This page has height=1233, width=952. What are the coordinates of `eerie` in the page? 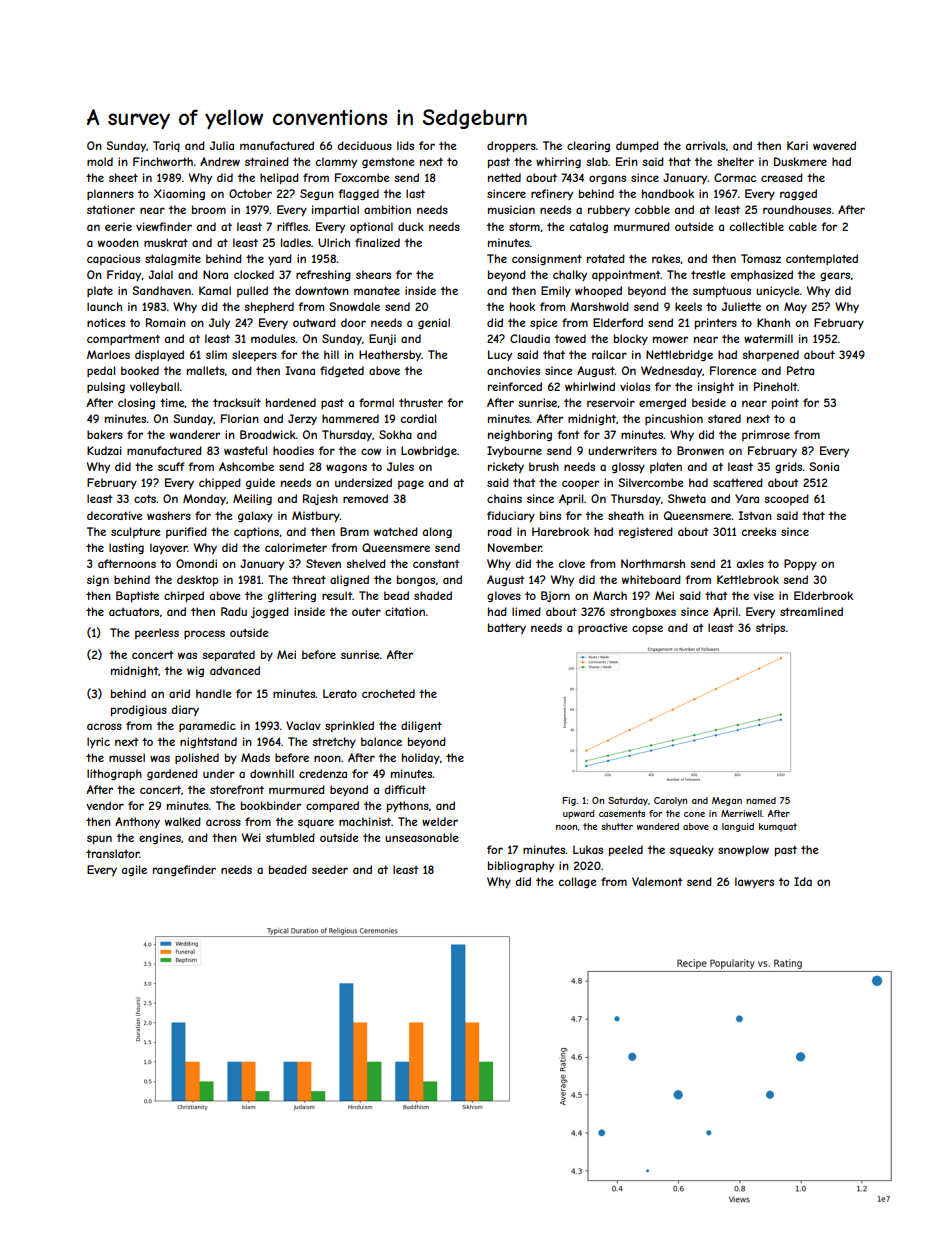 It's located at (118, 226).
